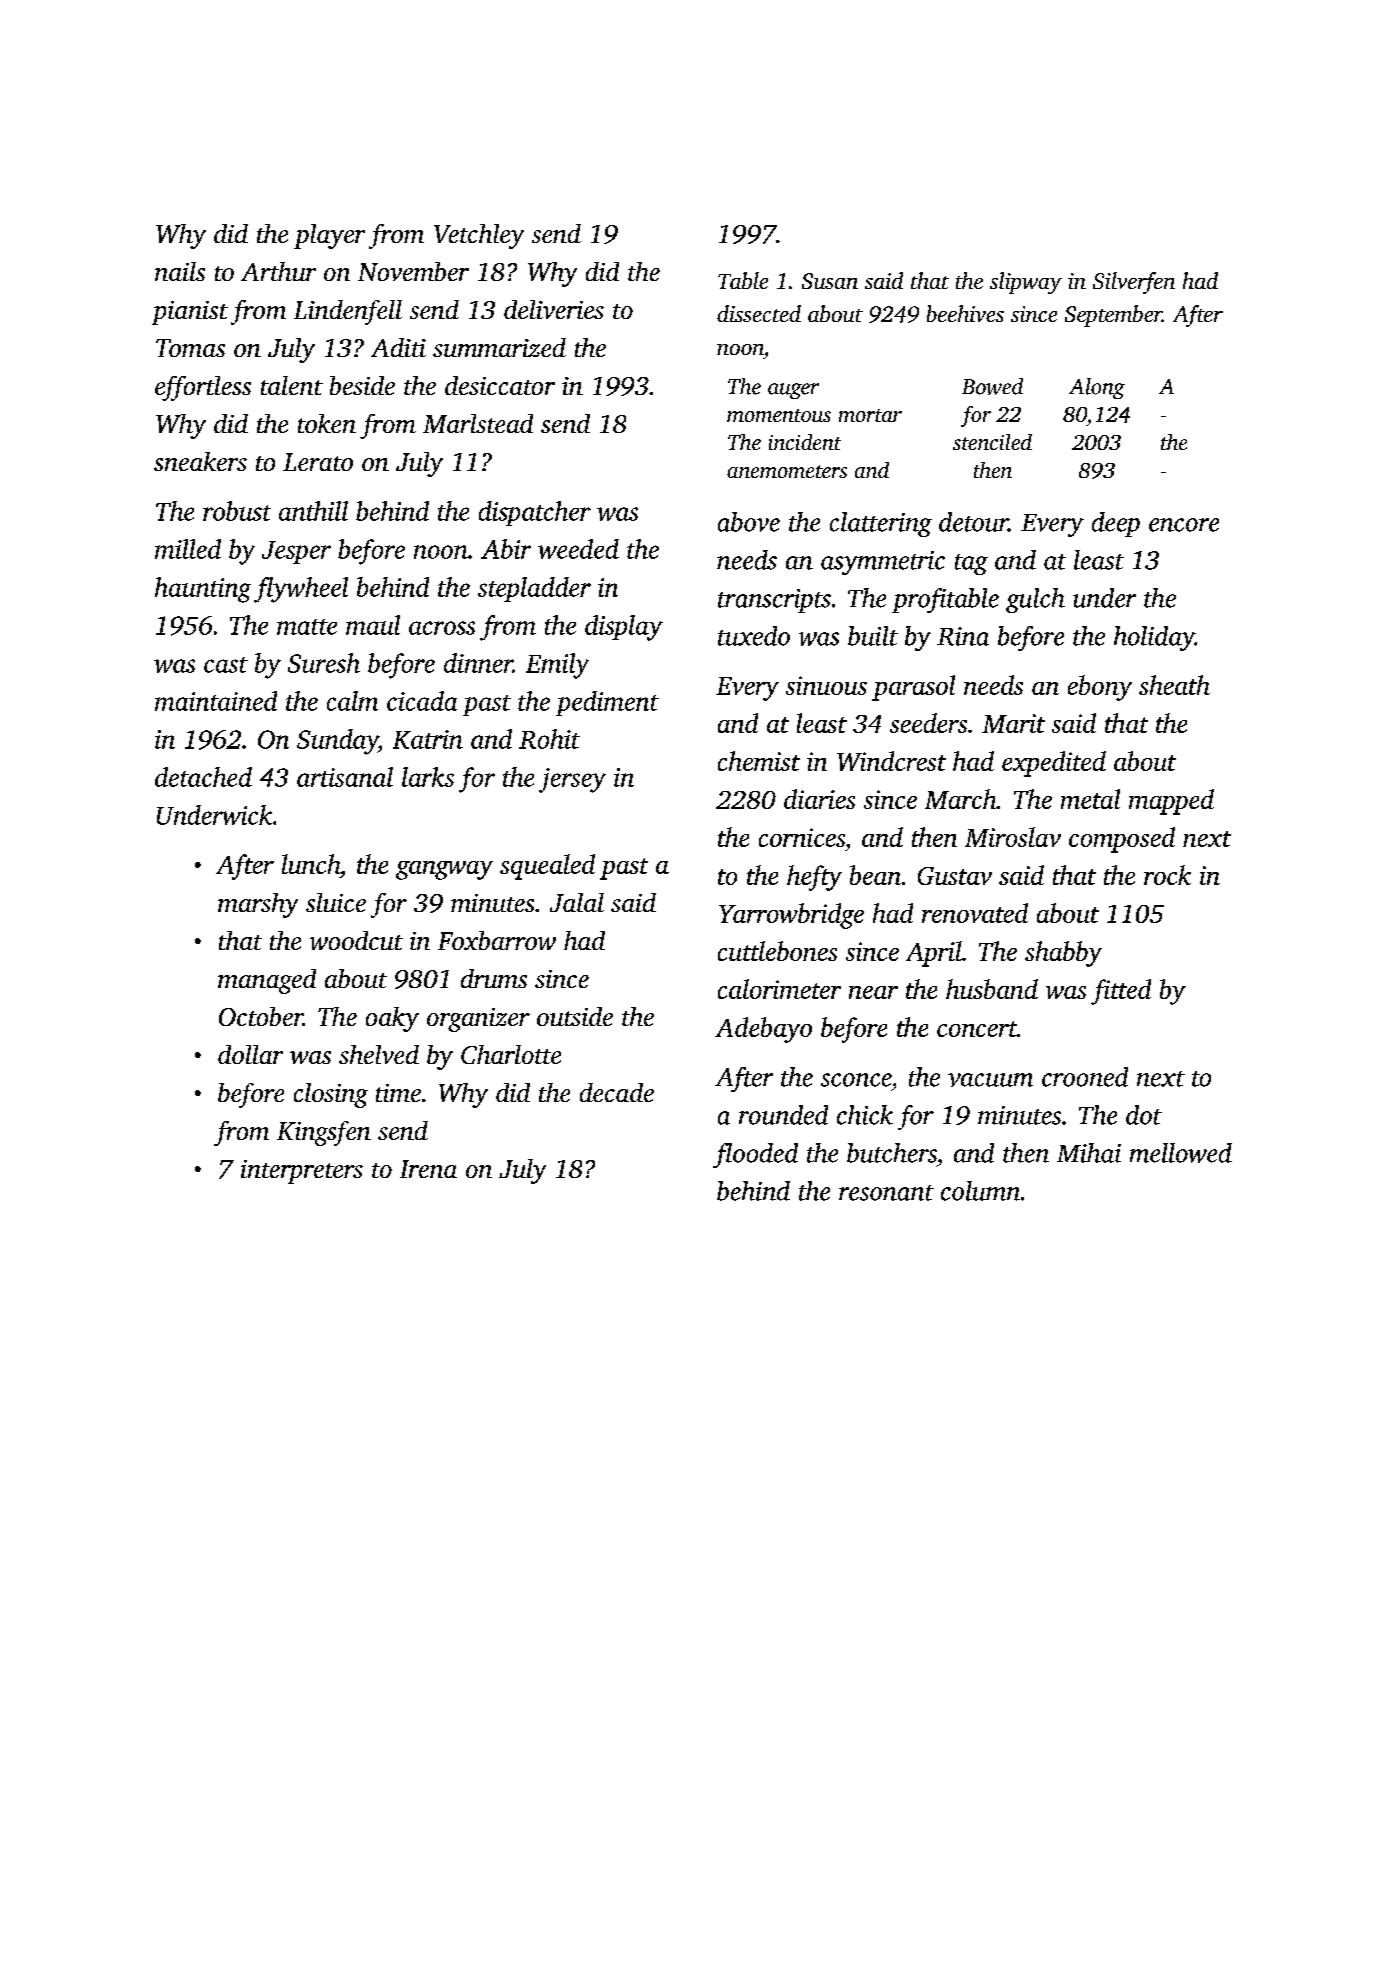  What do you see at coordinates (428, 777) in the screenshot?
I see `larks` at bounding box center [428, 777].
